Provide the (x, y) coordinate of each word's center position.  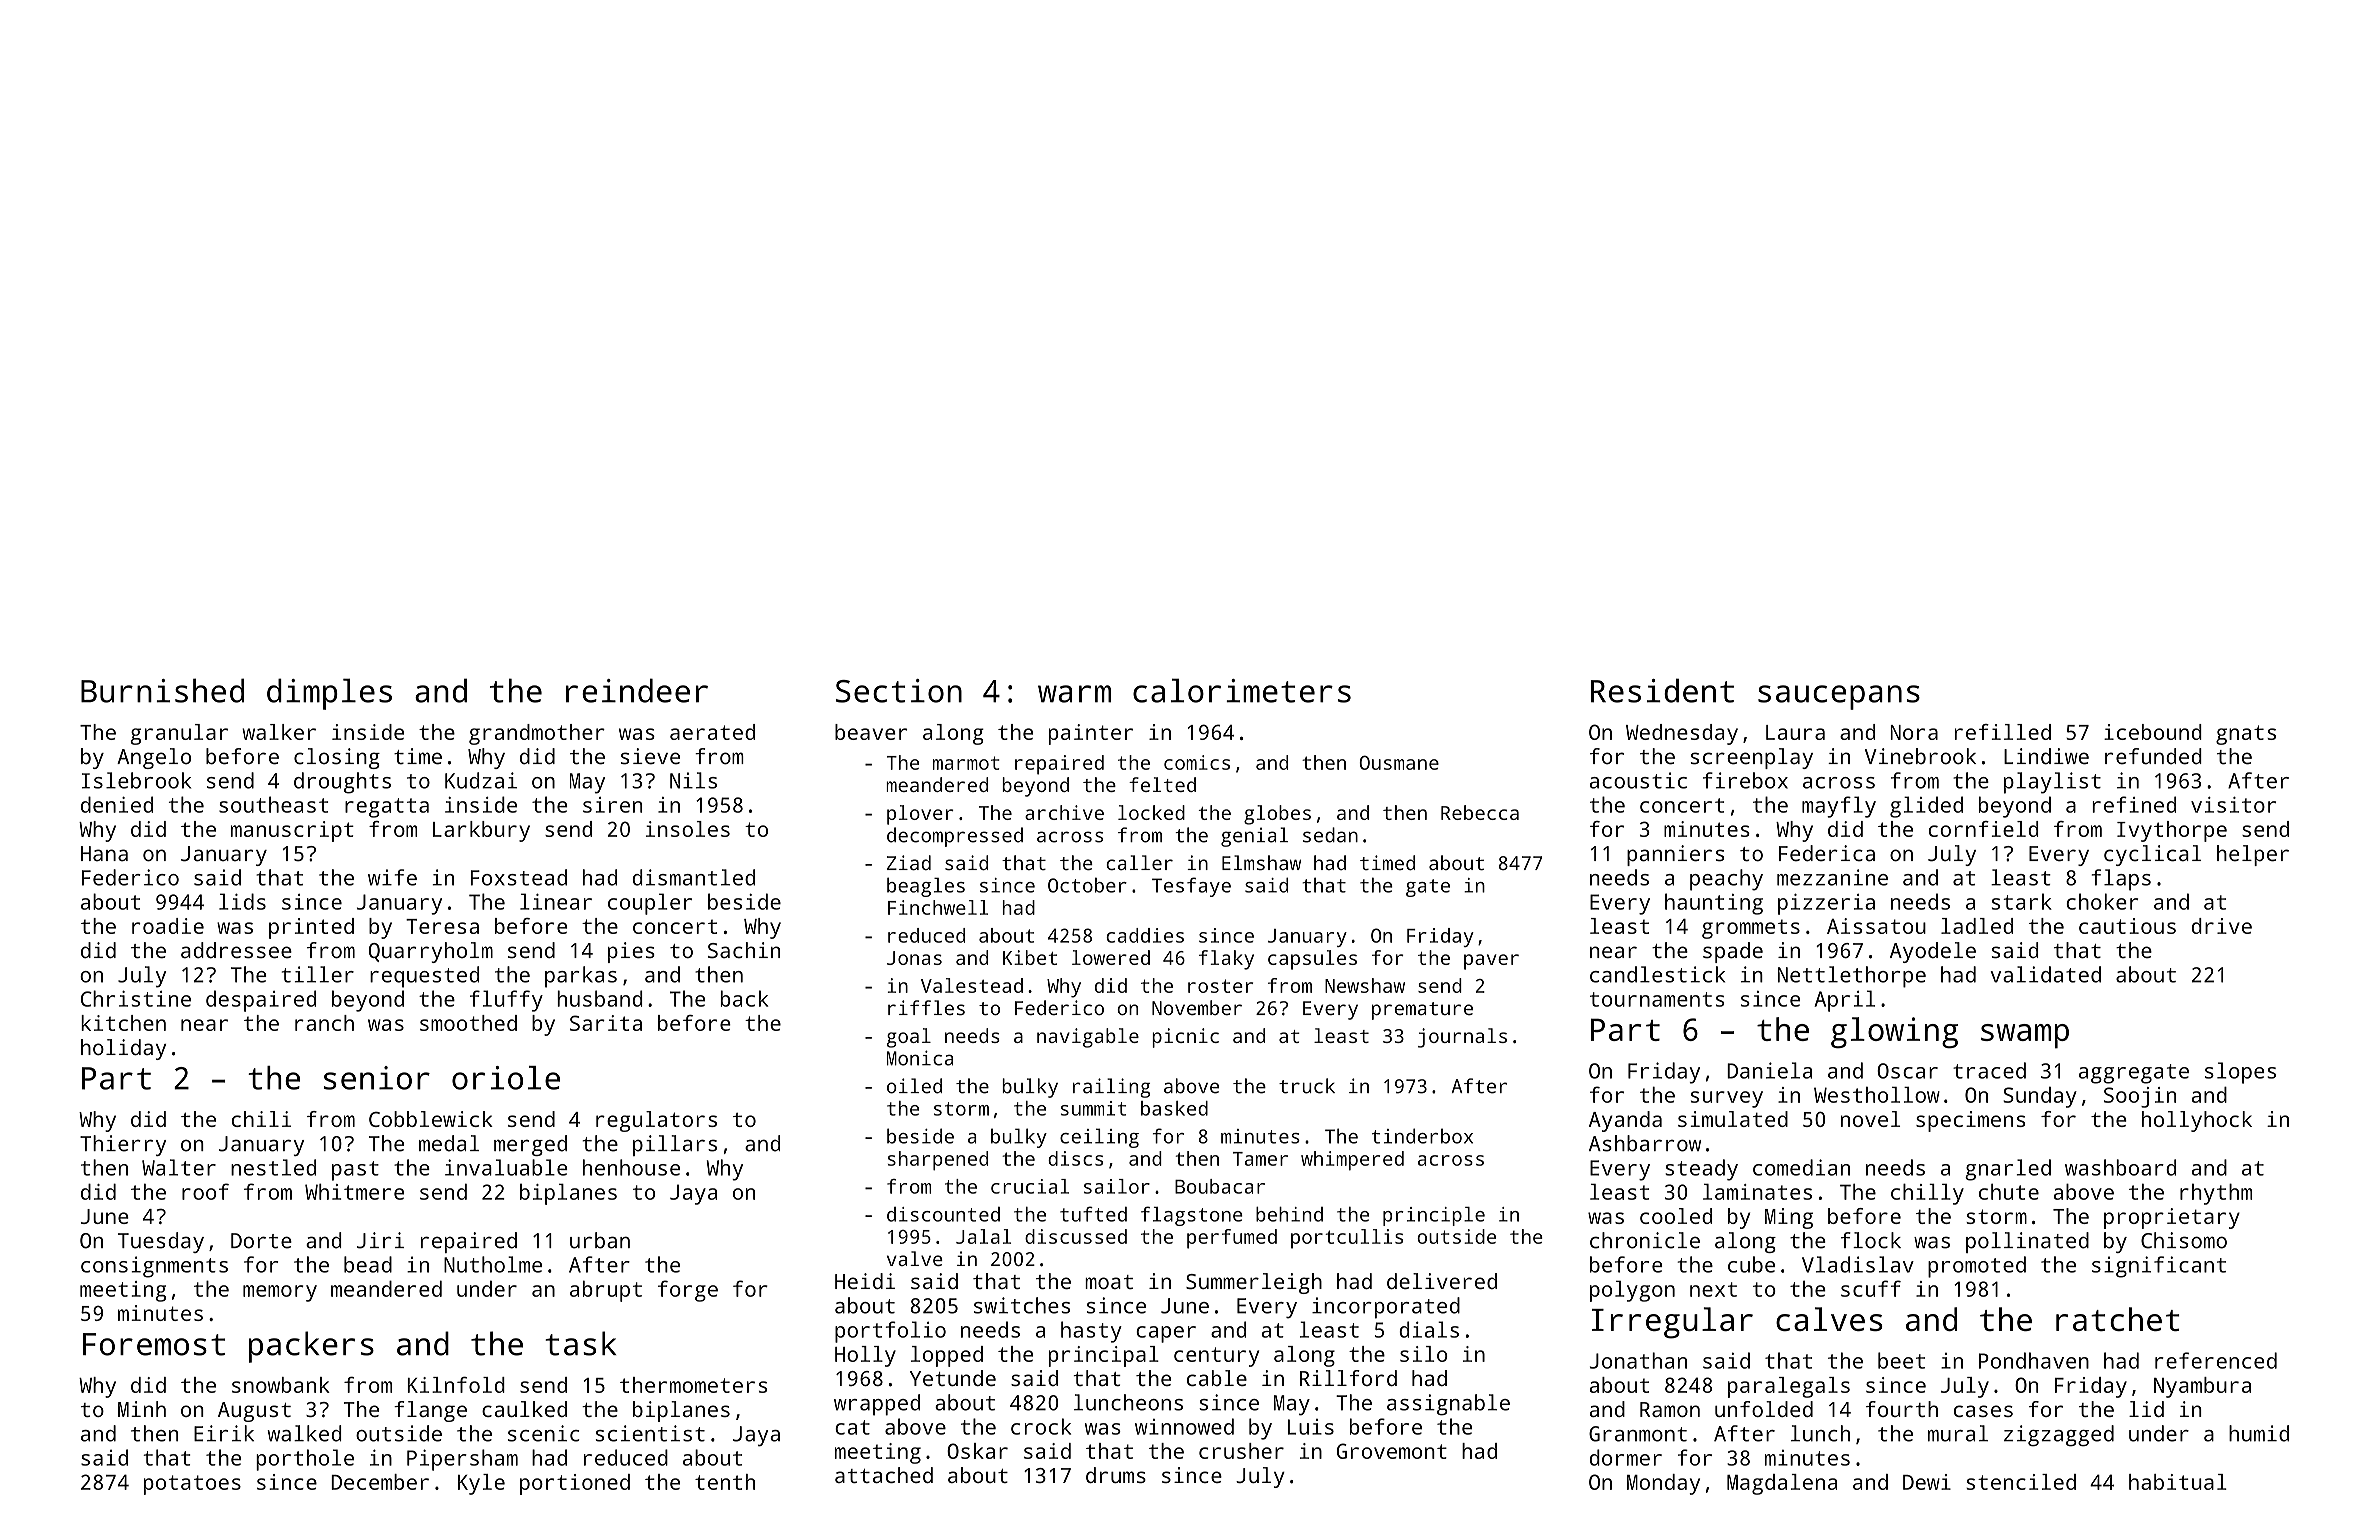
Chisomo (2184, 1240)
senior (377, 1078)
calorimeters (1242, 690)
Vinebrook (1920, 756)
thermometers (693, 1385)
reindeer (637, 690)
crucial (1030, 1186)
